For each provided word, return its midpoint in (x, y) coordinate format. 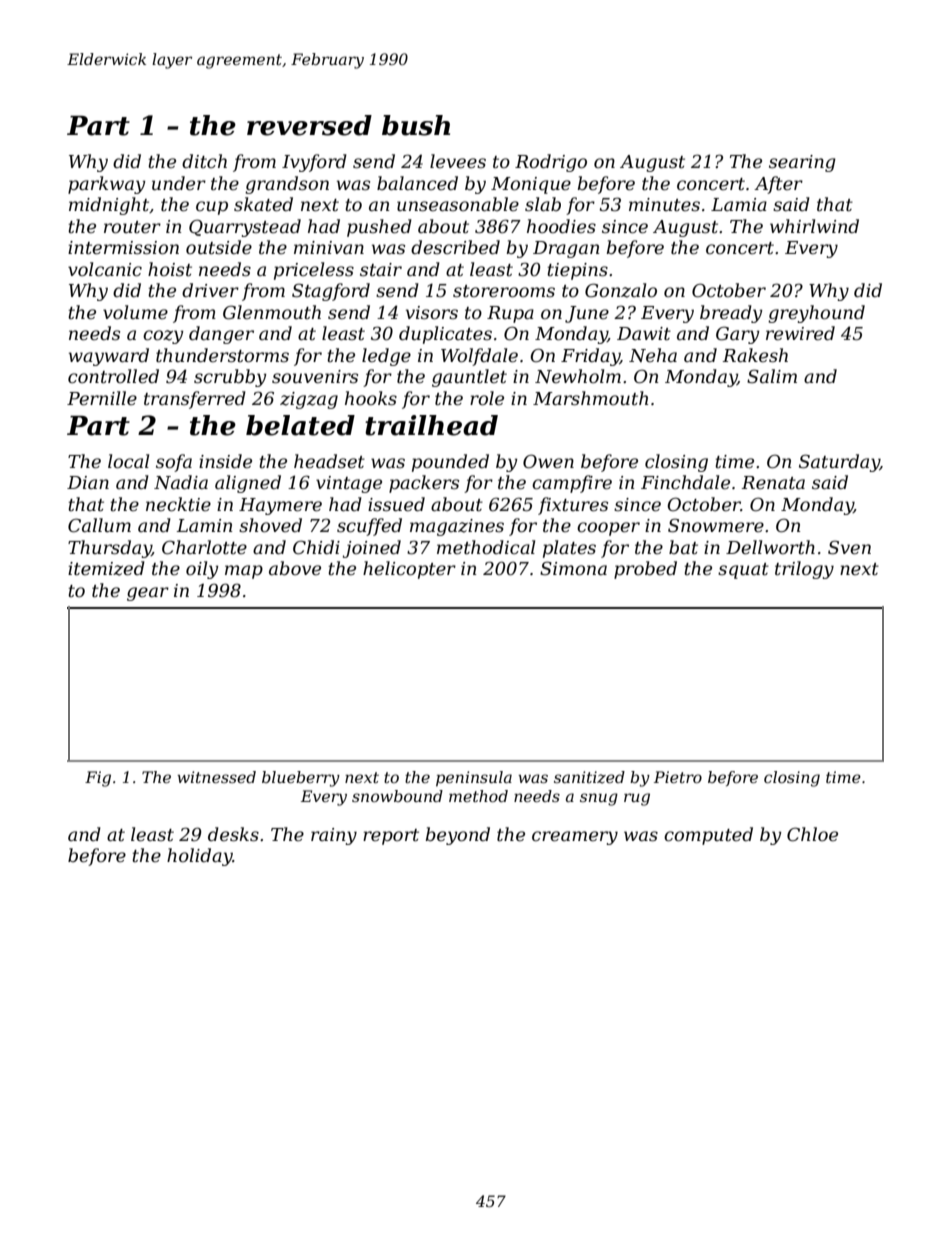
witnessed (216, 777)
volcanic (105, 269)
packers (424, 484)
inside (225, 461)
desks (233, 834)
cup (212, 208)
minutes (664, 205)
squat (743, 571)
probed (645, 570)
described (455, 247)
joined (372, 549)
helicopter (409, 570)
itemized (106, 568)
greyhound (816, 314)
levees (458, 161)
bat (683, 547)
